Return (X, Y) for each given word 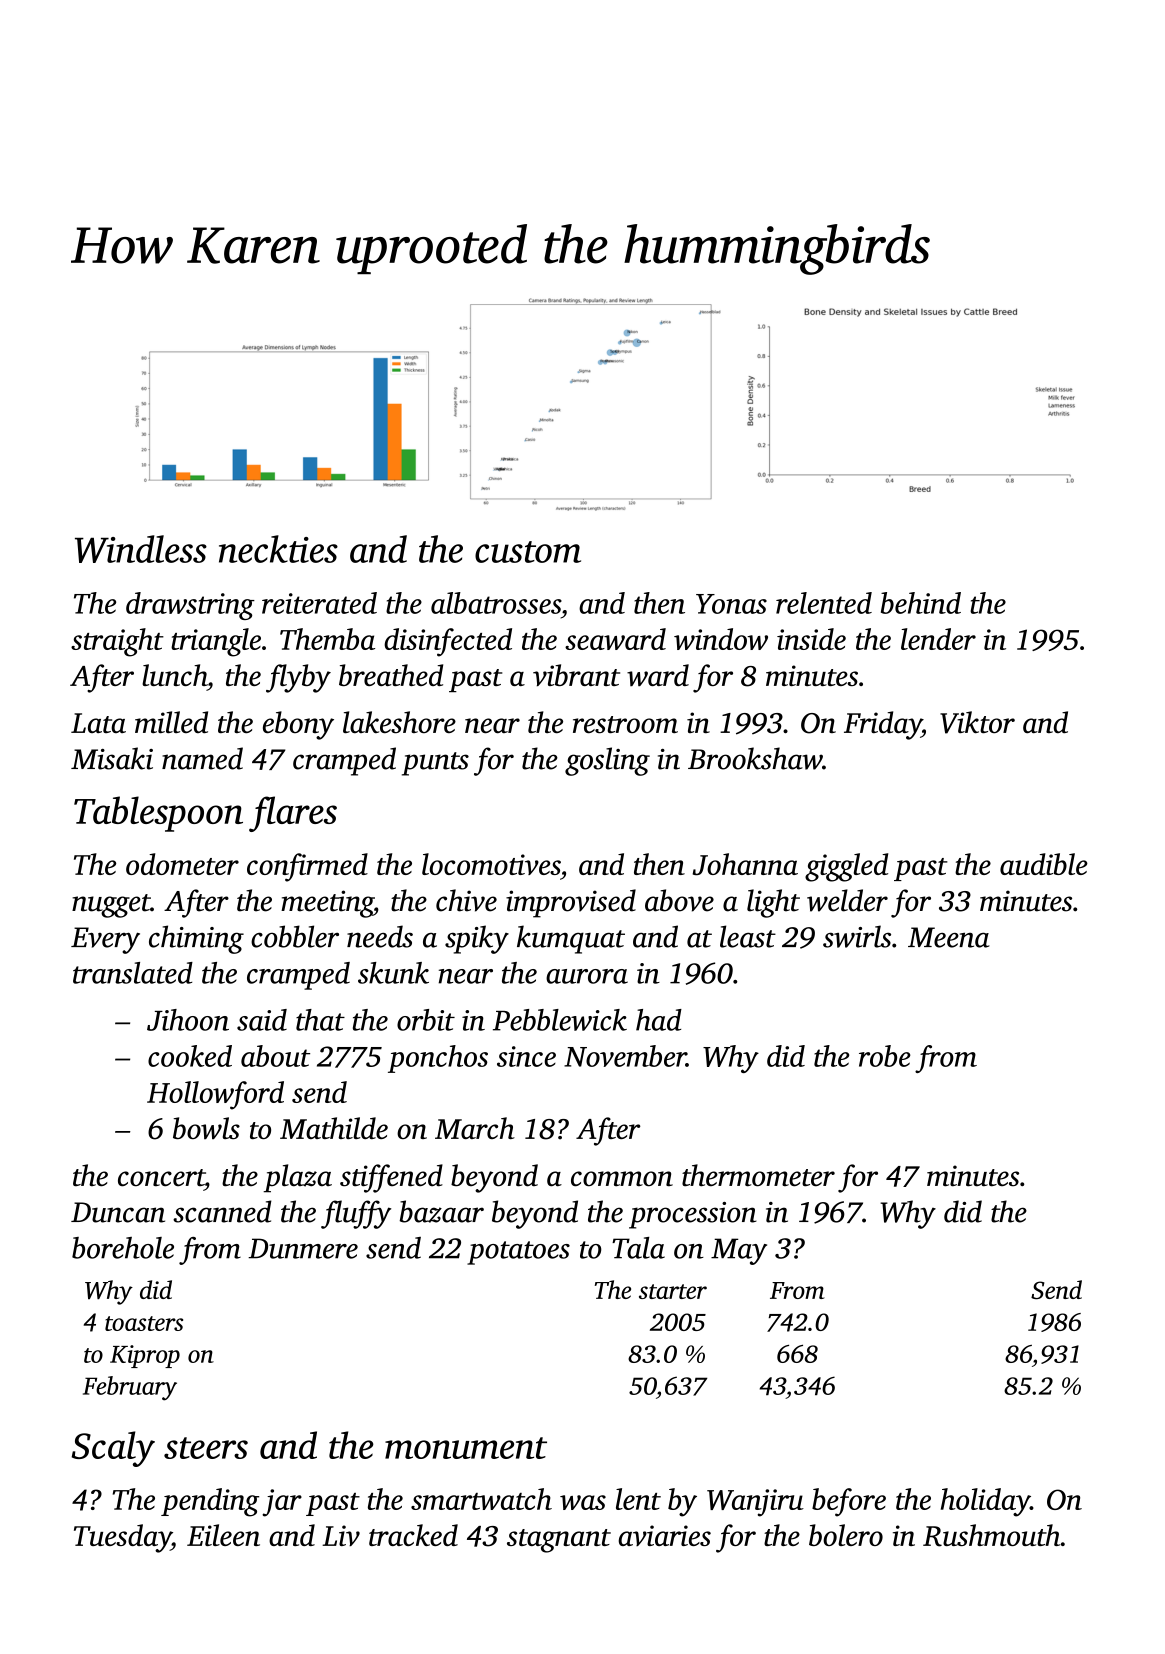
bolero (846, 1535)
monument (466, 1448)
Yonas (731, 604)
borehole (123, 1248)
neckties (278, 549)
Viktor (977, 722)
